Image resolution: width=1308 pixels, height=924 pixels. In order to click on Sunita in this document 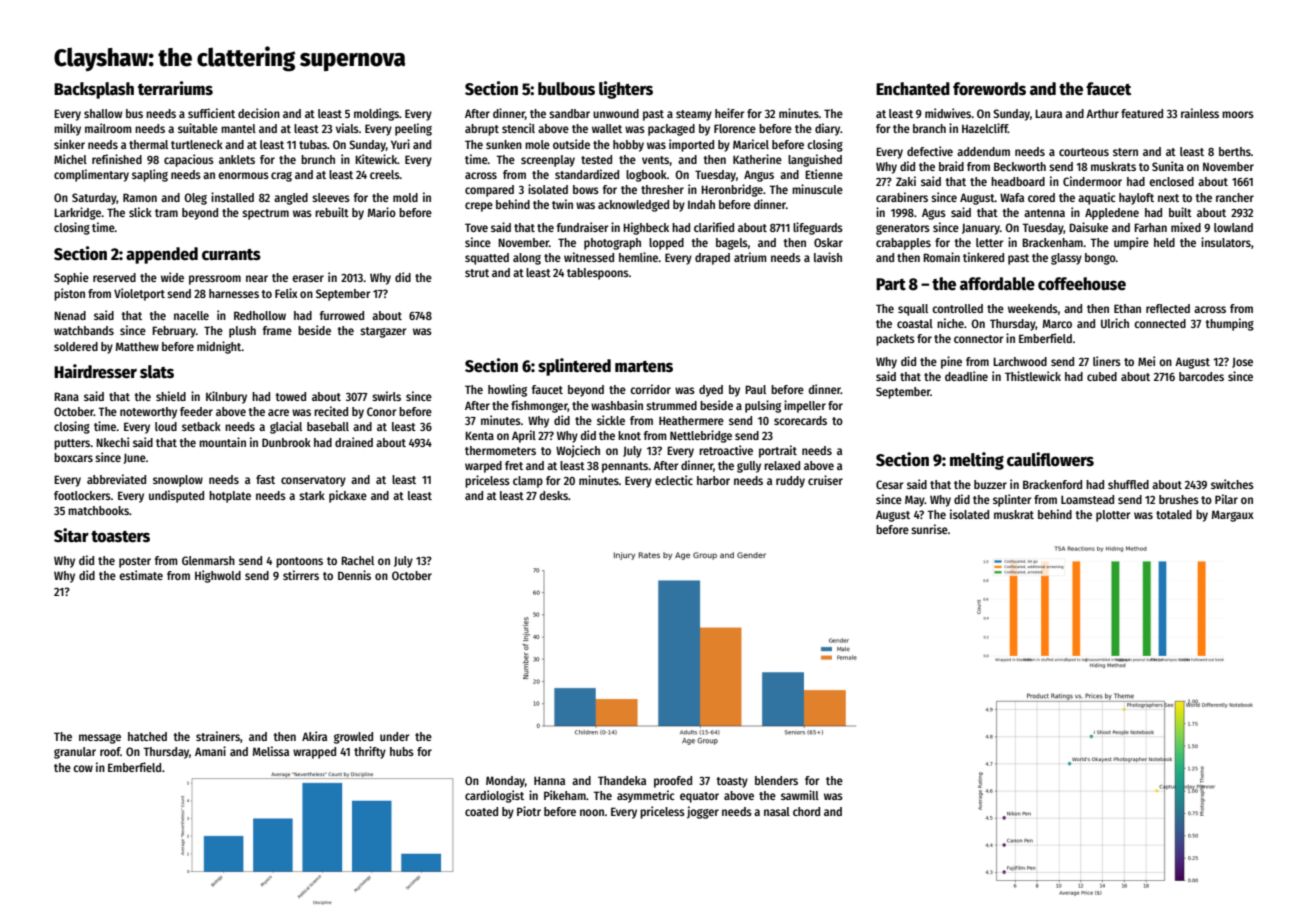, I will do `click(1168, 166)`.
